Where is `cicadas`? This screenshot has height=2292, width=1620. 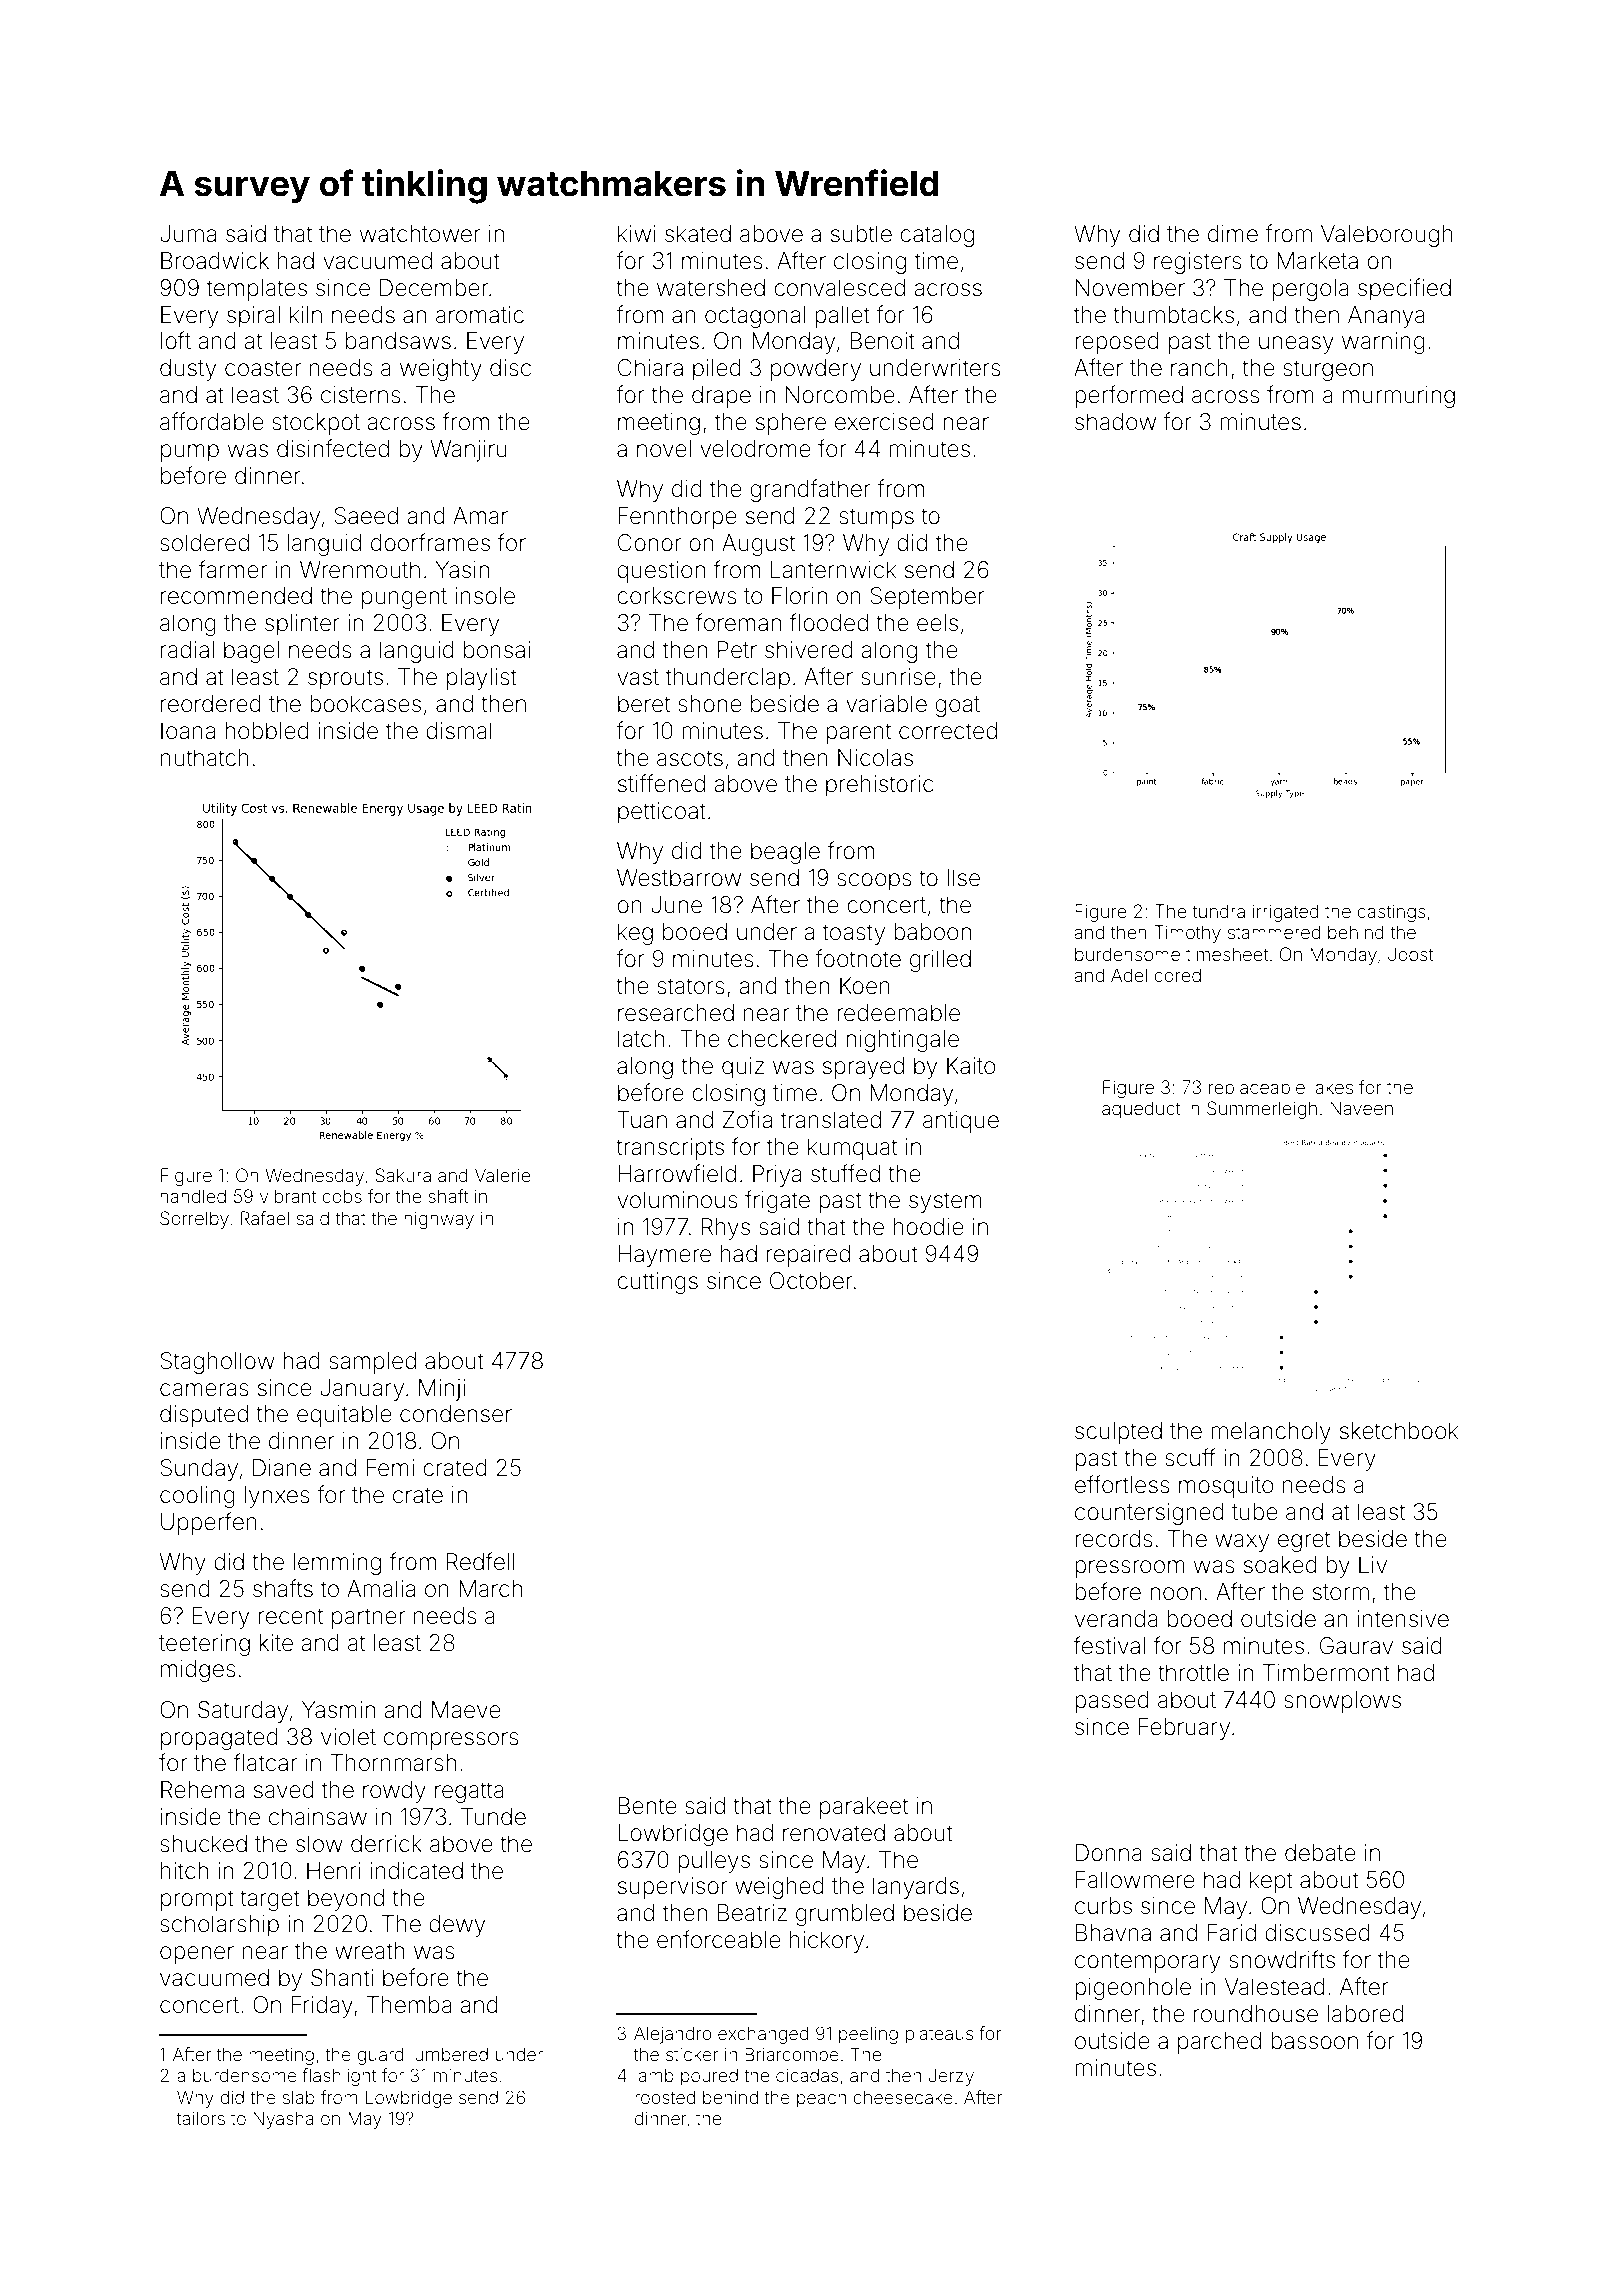
cicadas is located at coordinates (807, 2075).
